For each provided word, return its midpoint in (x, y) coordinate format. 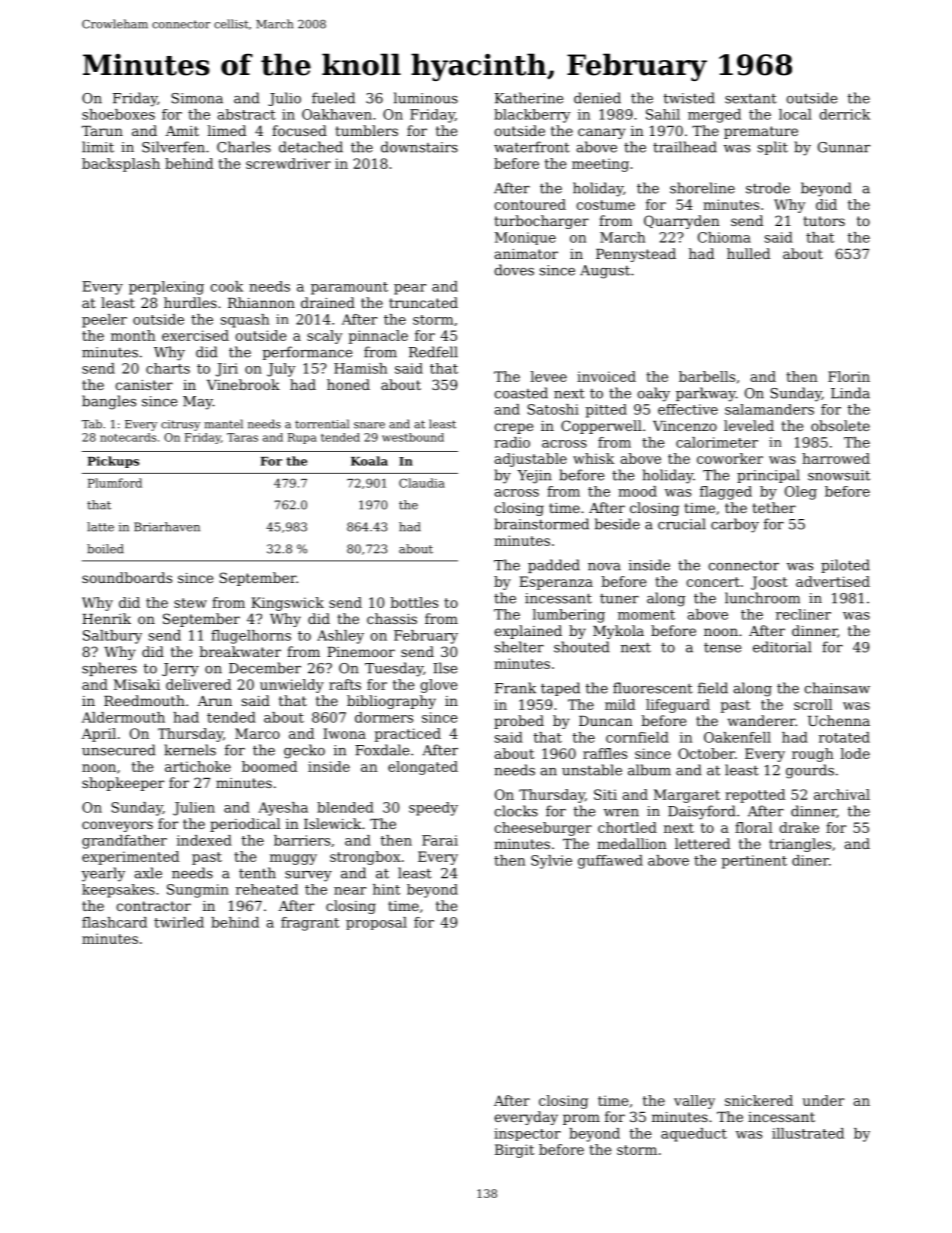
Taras (242, 437)
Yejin (534, 477)
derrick (845, 114)
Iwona (344, 733)
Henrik (106, 618)
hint (386, 889)
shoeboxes (118, 114)
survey (308, 876)
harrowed (836, 458)
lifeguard (678, 706)
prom (581, 1119)
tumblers (366, 130)
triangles (800, 845)
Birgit (514, 1151)
